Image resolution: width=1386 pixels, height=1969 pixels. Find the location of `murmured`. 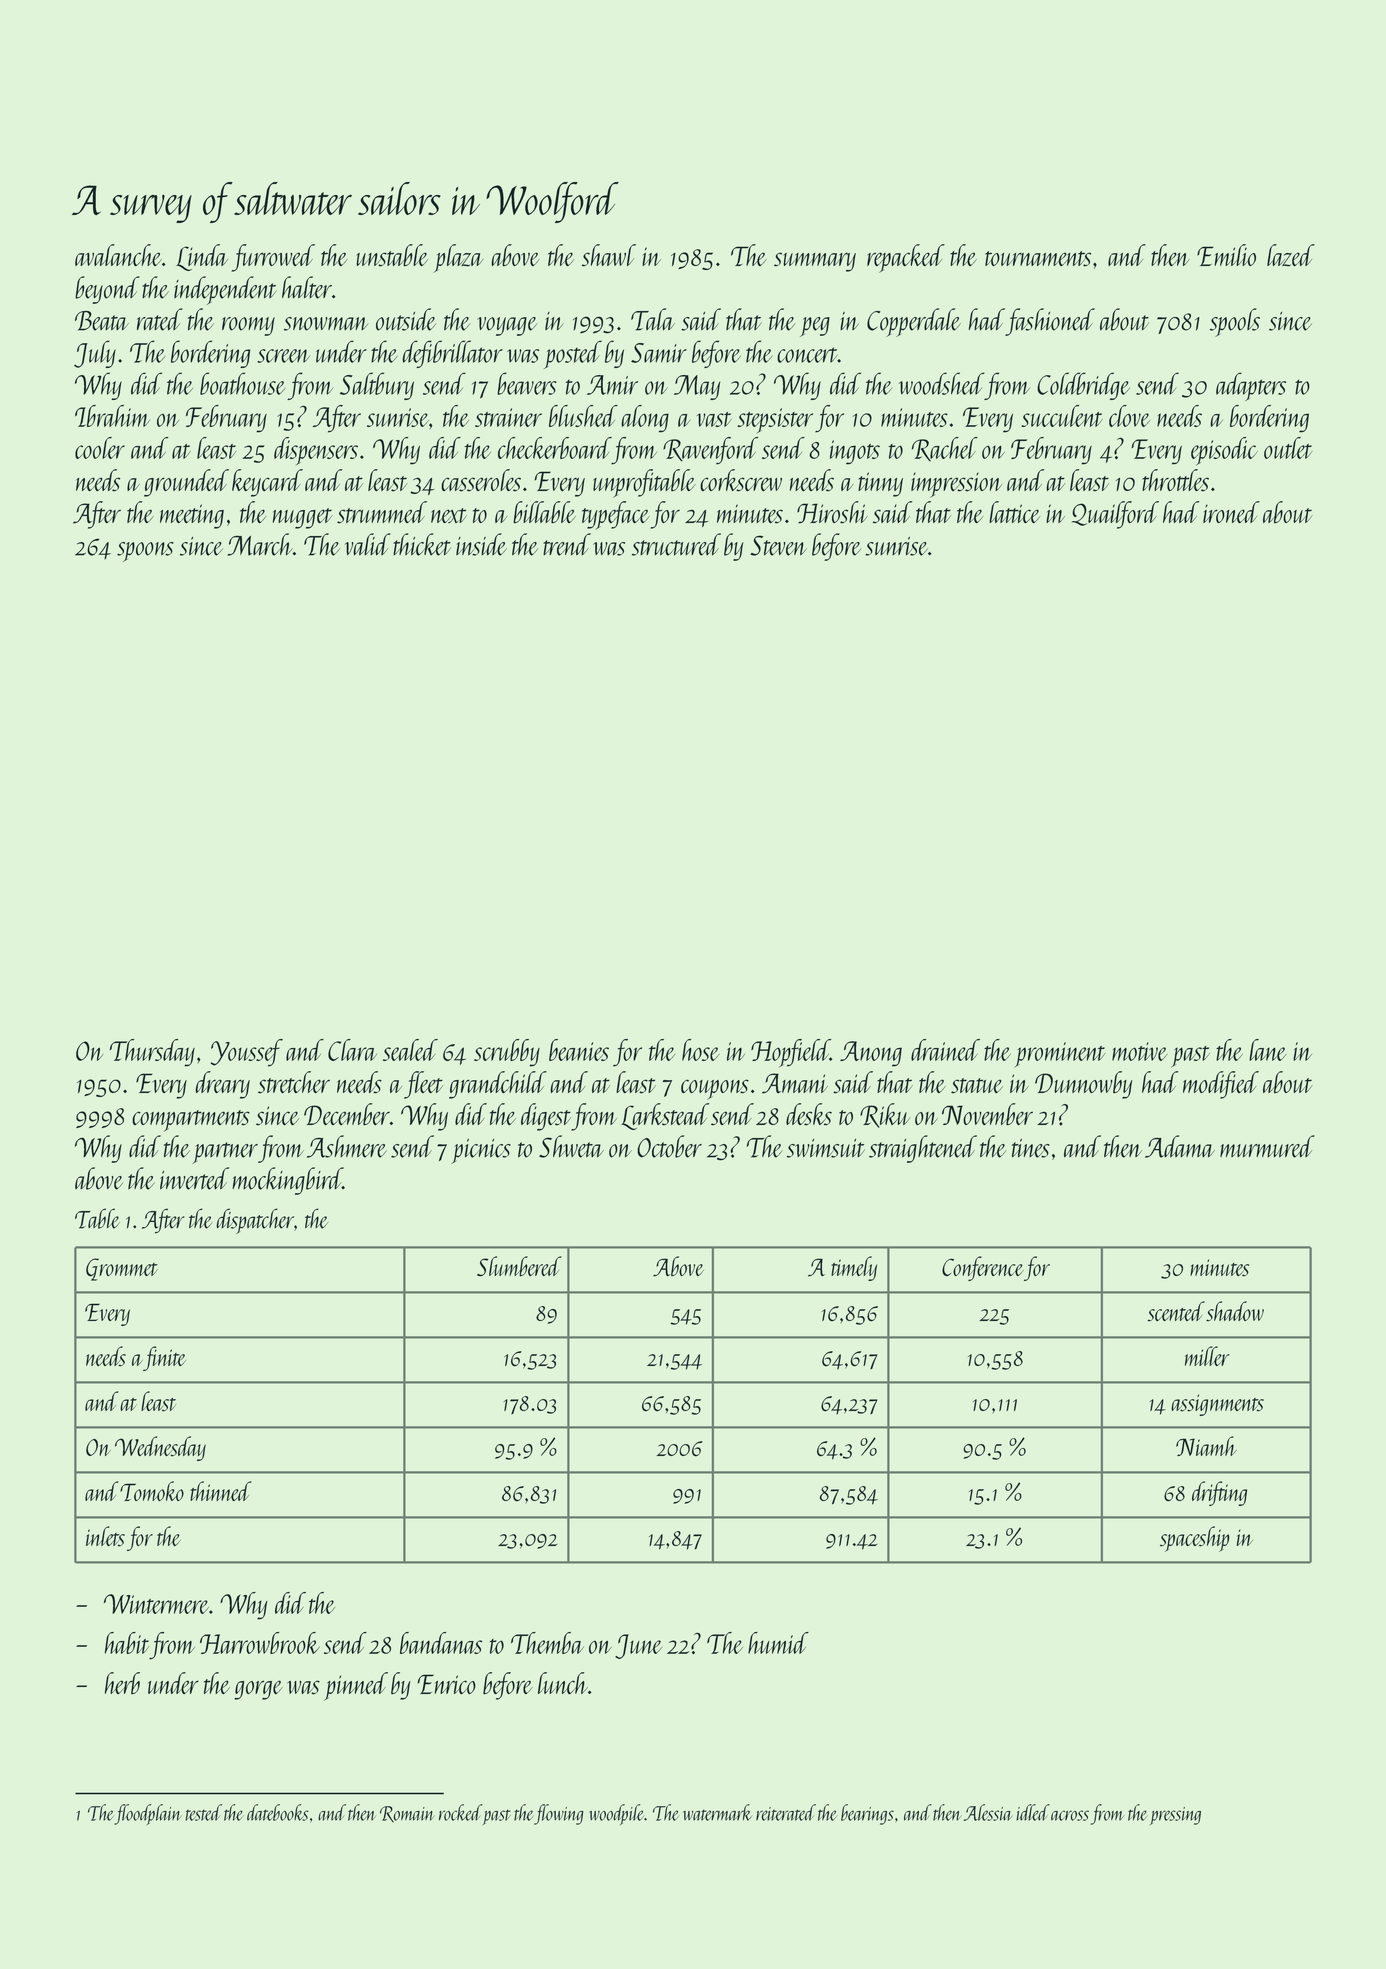

murmured is located at coordinates (1267, 1146).
